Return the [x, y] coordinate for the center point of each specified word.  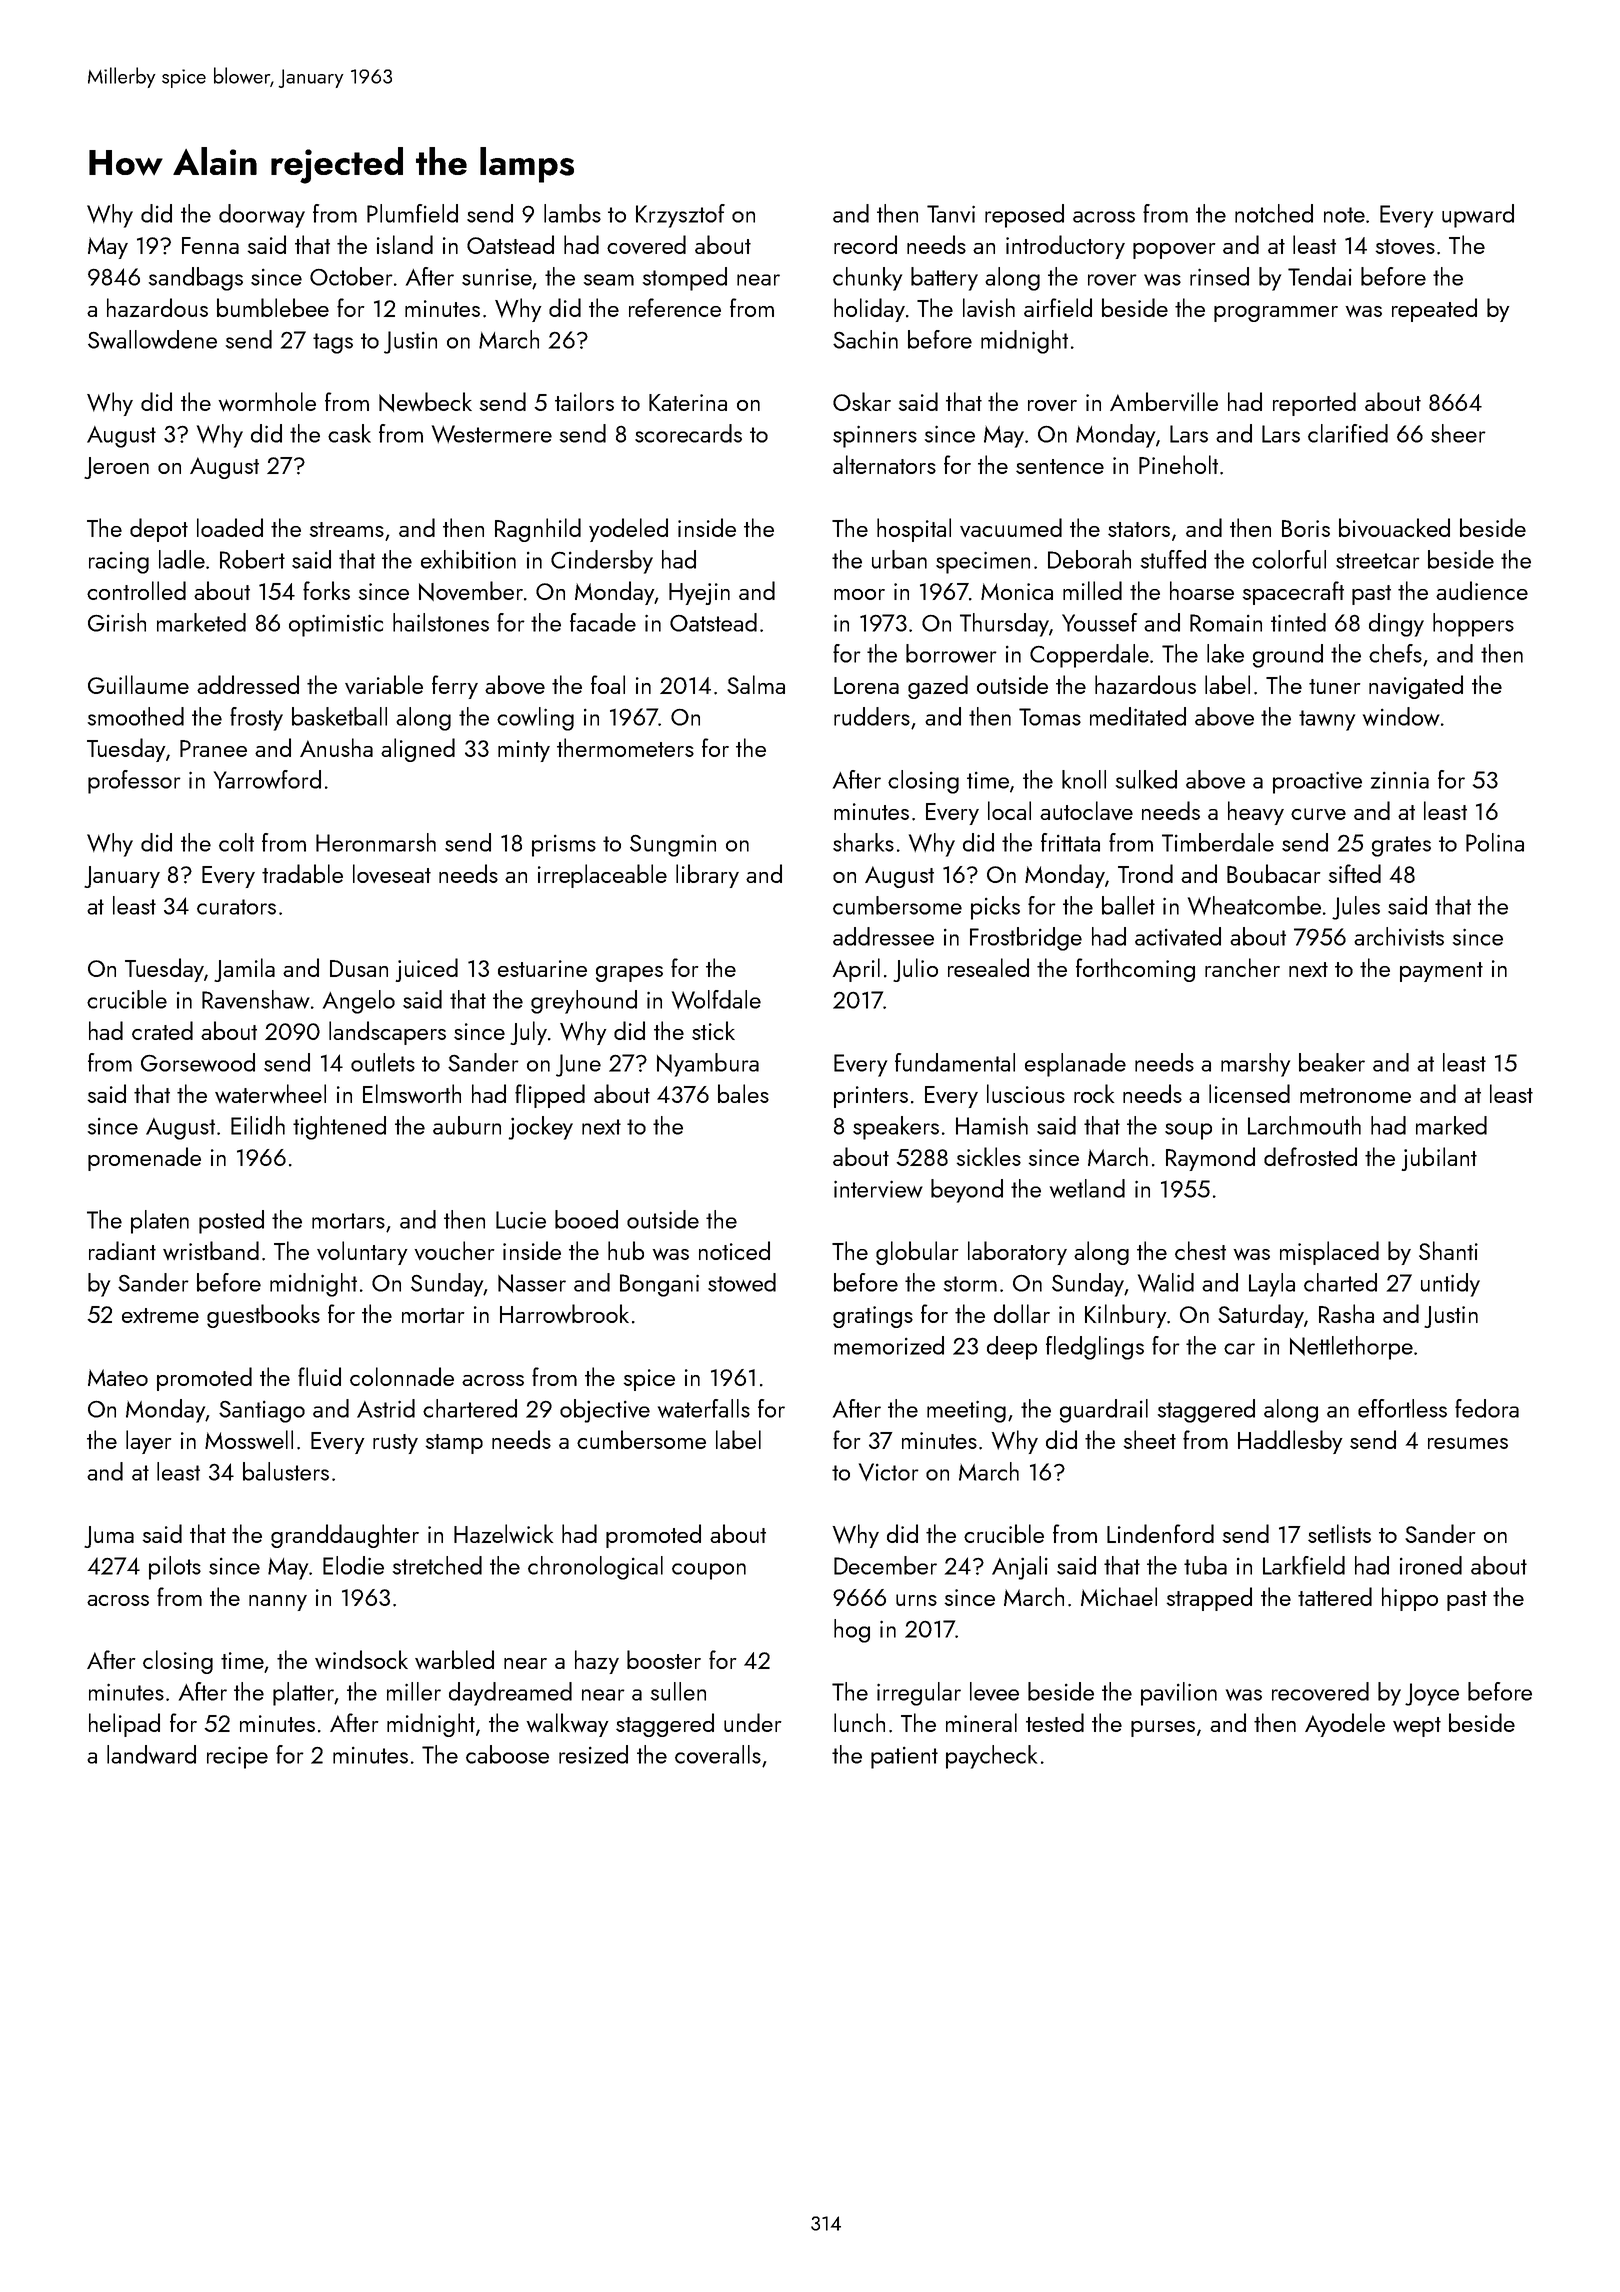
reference [675, 307]
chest [1200, 1250]
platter [303, 1694]
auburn [467, 1125]
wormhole [267, 401]
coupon [709, 1571]
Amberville [1164, 401]
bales [743, 1093]
